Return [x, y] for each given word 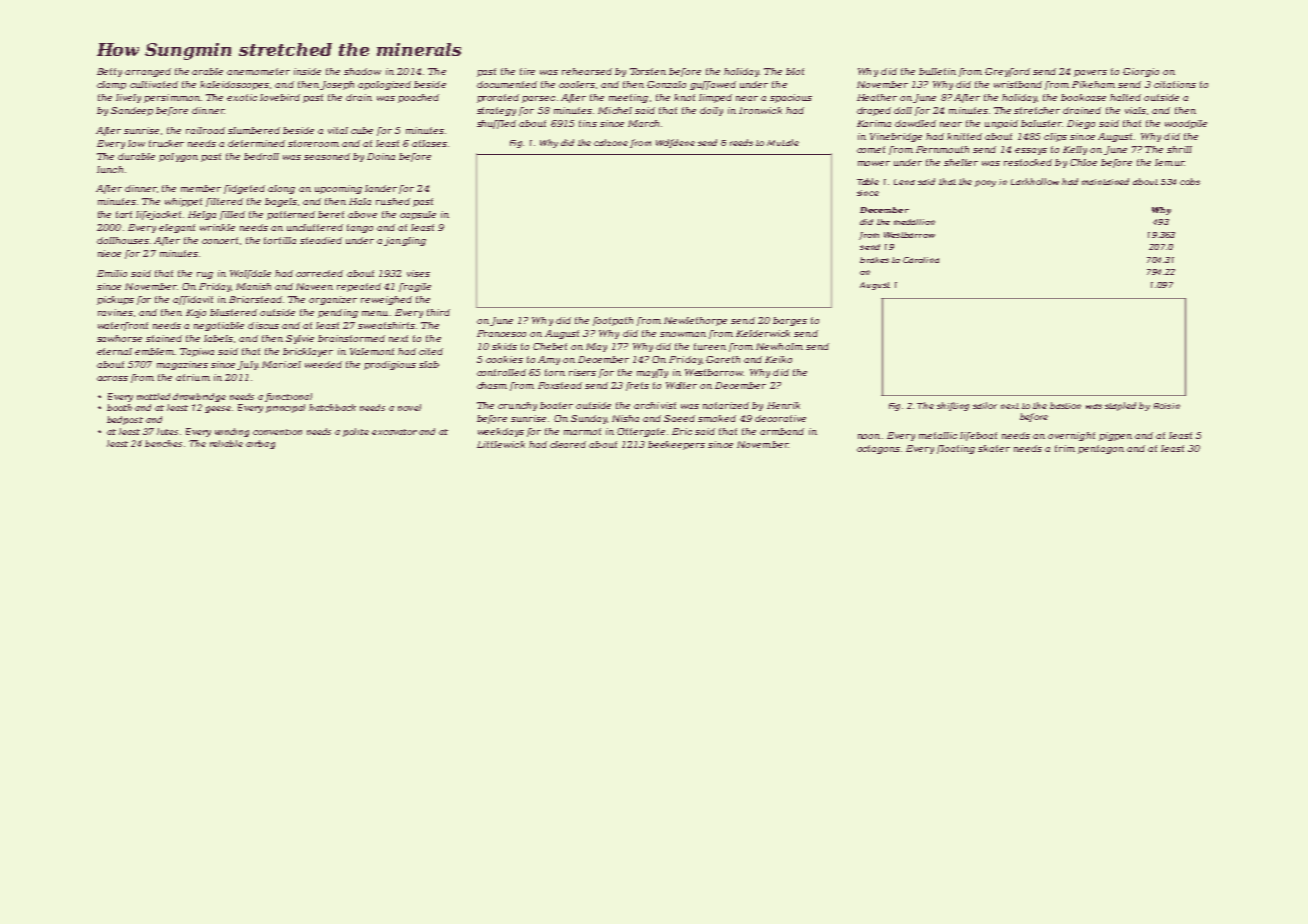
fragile [415, 287]
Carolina [921, 260]
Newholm [779, 346]
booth [119, 407]
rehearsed [587, 71]
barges [790, 321]
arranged [148, 72]
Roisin [1167, 406]
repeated [359, 287]
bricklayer [308, 352]
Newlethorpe [695, 321]
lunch [110, 169]
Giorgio [1141, 72]
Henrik [783, 405]
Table [868, 181]
